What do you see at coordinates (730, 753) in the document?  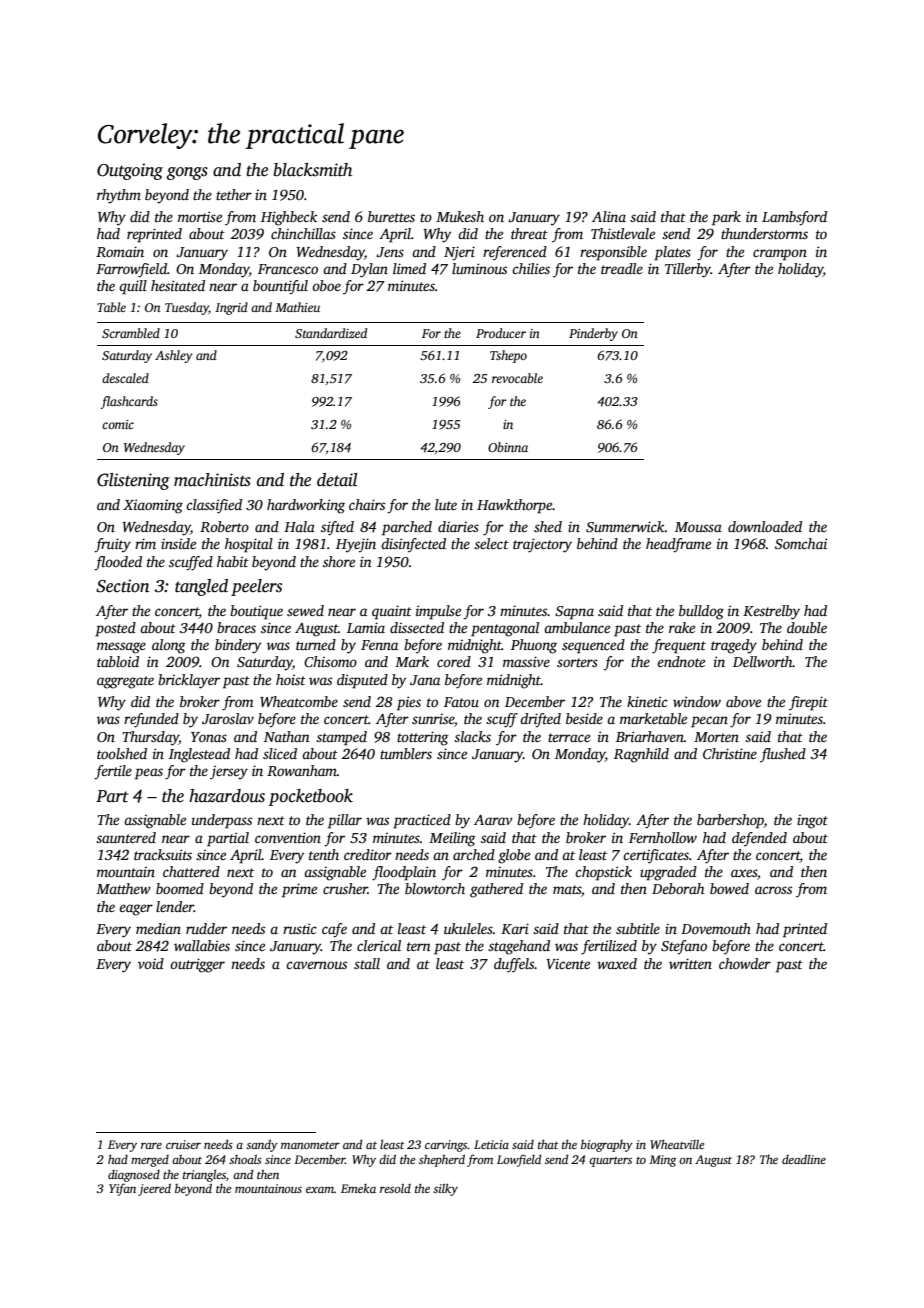 I see `Christine` at bounding box center [730, 753].
